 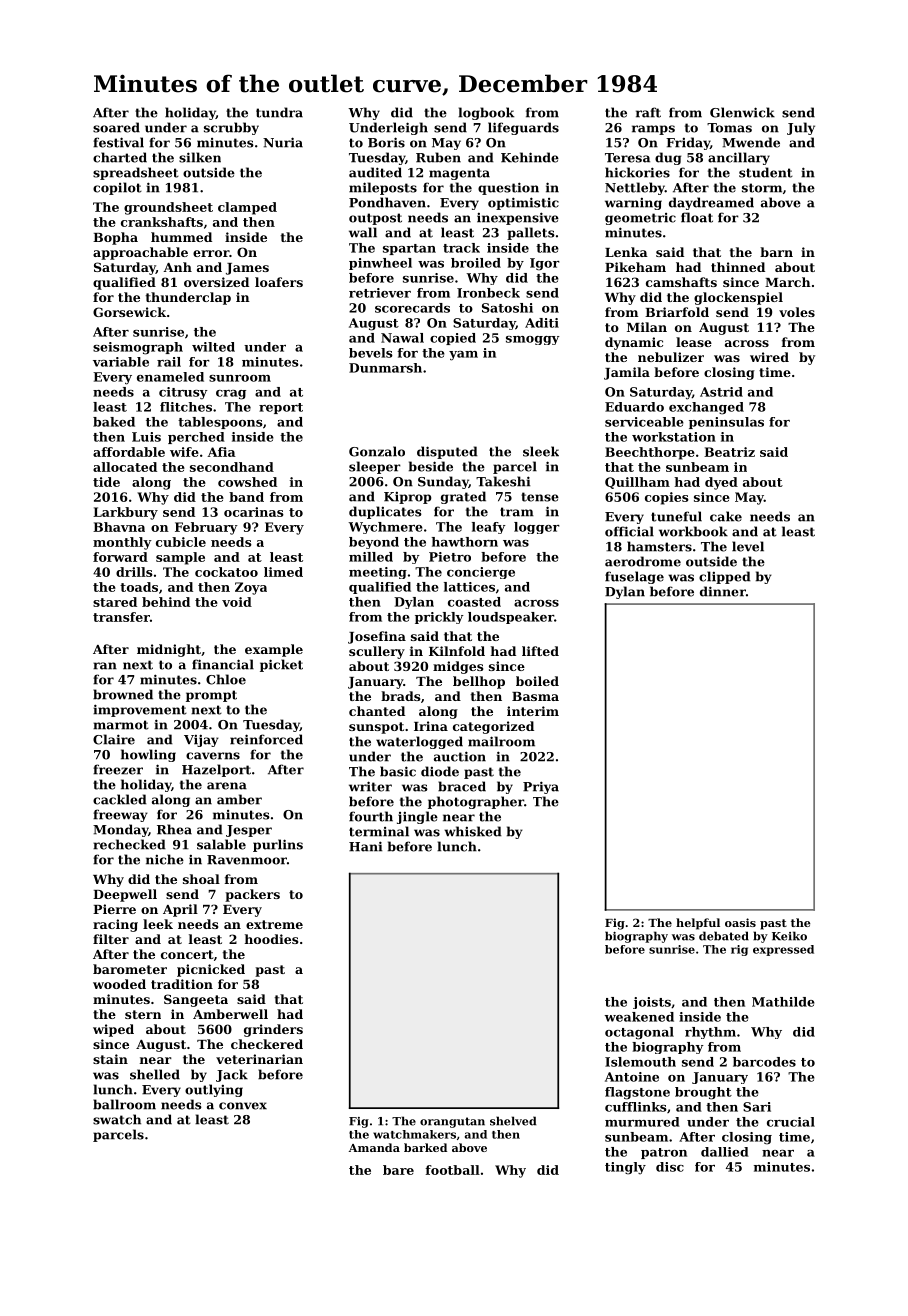 What do you see at coordinates (513, 1121) in the document?
I see `shelved` at bounding box center [513, 1121].
